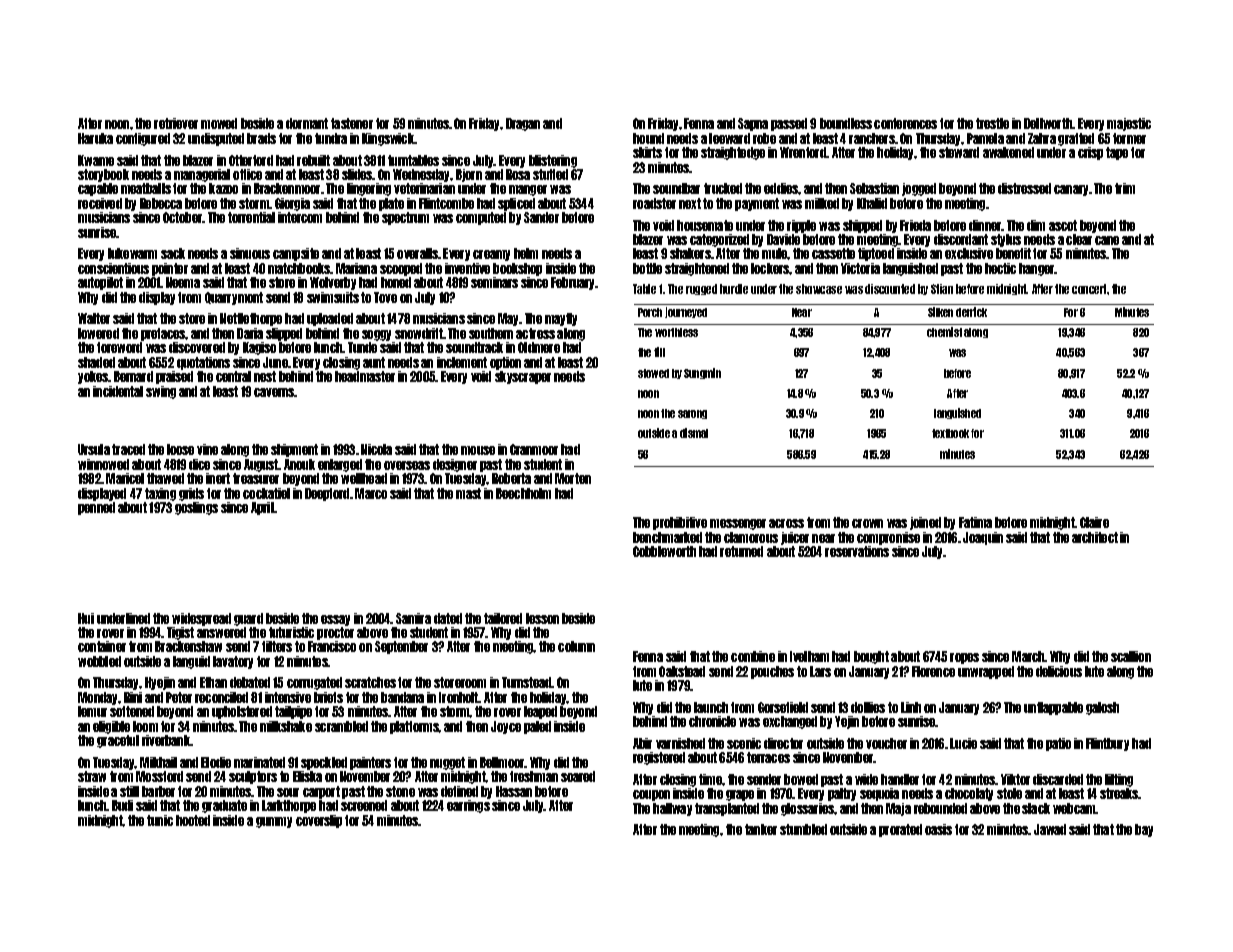 The image size is (1233, 952). Describe the element at coordinates (251, 160) in the screenshot. I see `Otterford` at that location.
